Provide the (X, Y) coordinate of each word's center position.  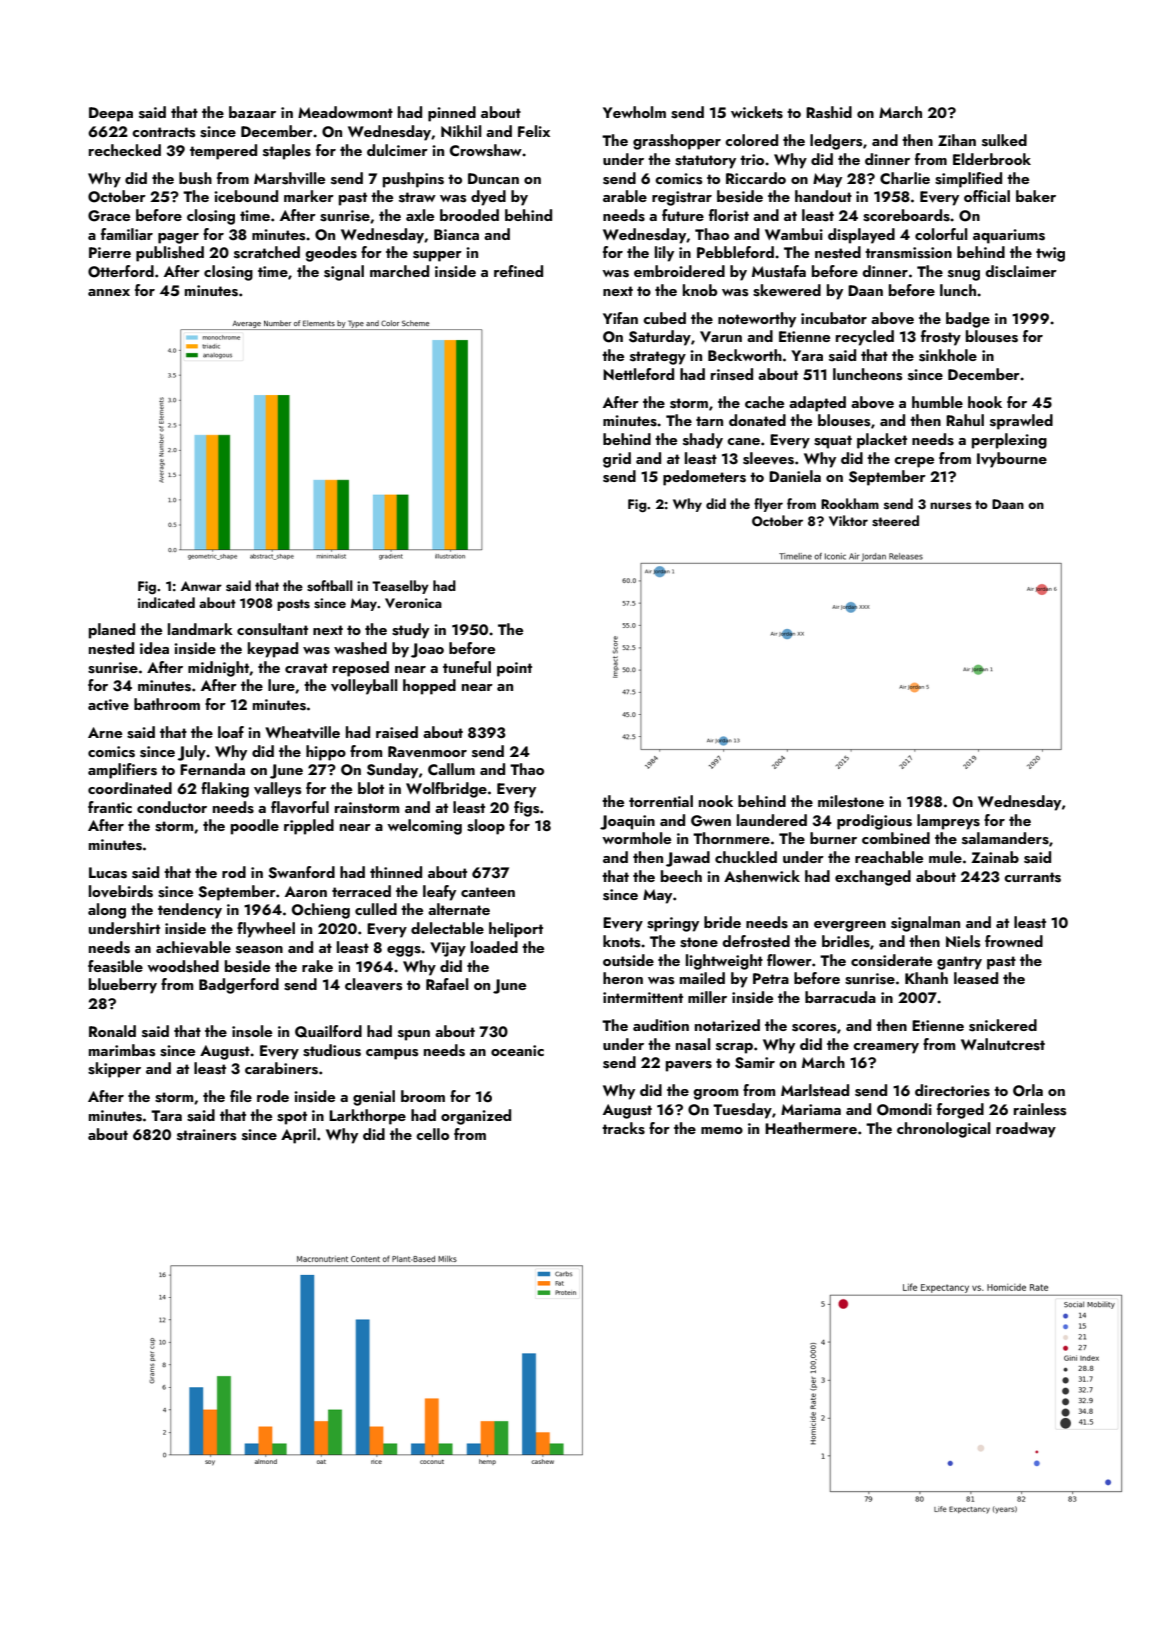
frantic (110, 807)
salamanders (1005, 838)
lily (664, 254)
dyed (488, 198)
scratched (267, 252)
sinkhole (948, 355)
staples (287, 152)
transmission (908, 253)
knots (621, 941)
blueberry (123, 986)
